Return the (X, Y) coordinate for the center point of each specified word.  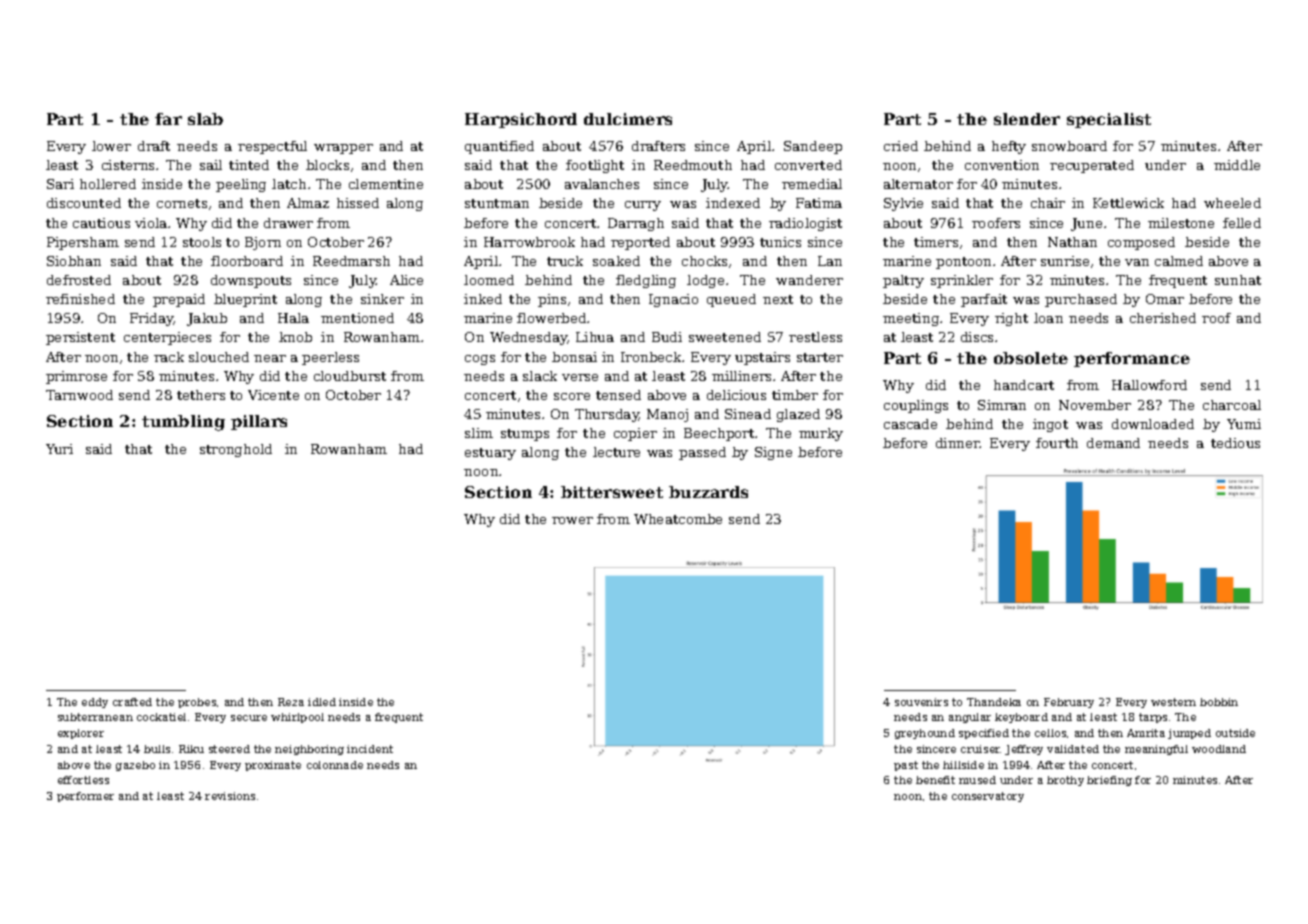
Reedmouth (693, 165)
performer (85, 797)
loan (1048, 318)
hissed (358, 203)
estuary (490, 454)
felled (1242, 223)
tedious (1235, 443)
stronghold (236, 450)
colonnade (335, 765)
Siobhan (74, 261)
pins (552, 300)
